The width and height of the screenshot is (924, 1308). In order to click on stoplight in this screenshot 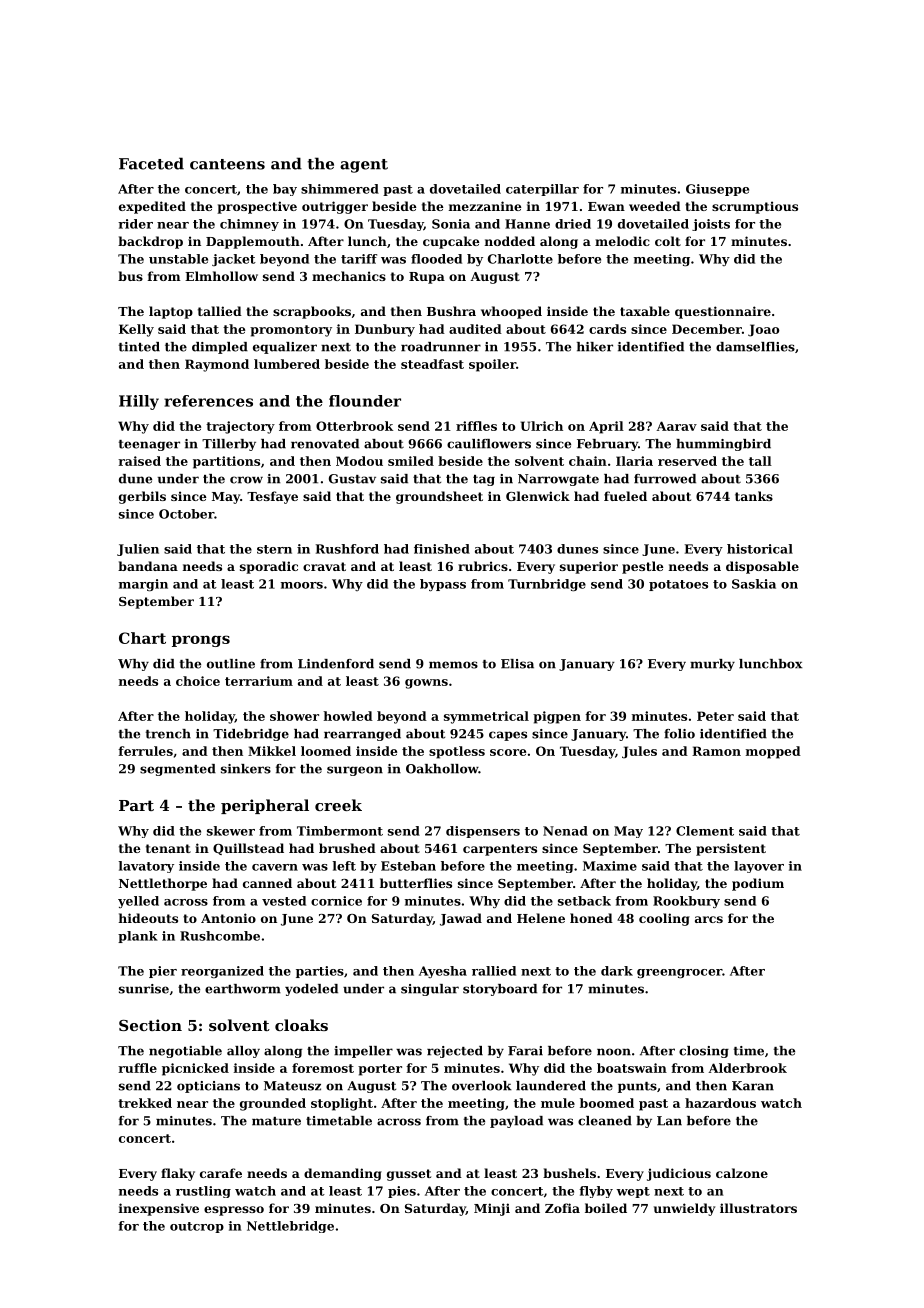, I will do `click(342, 1104)`.
